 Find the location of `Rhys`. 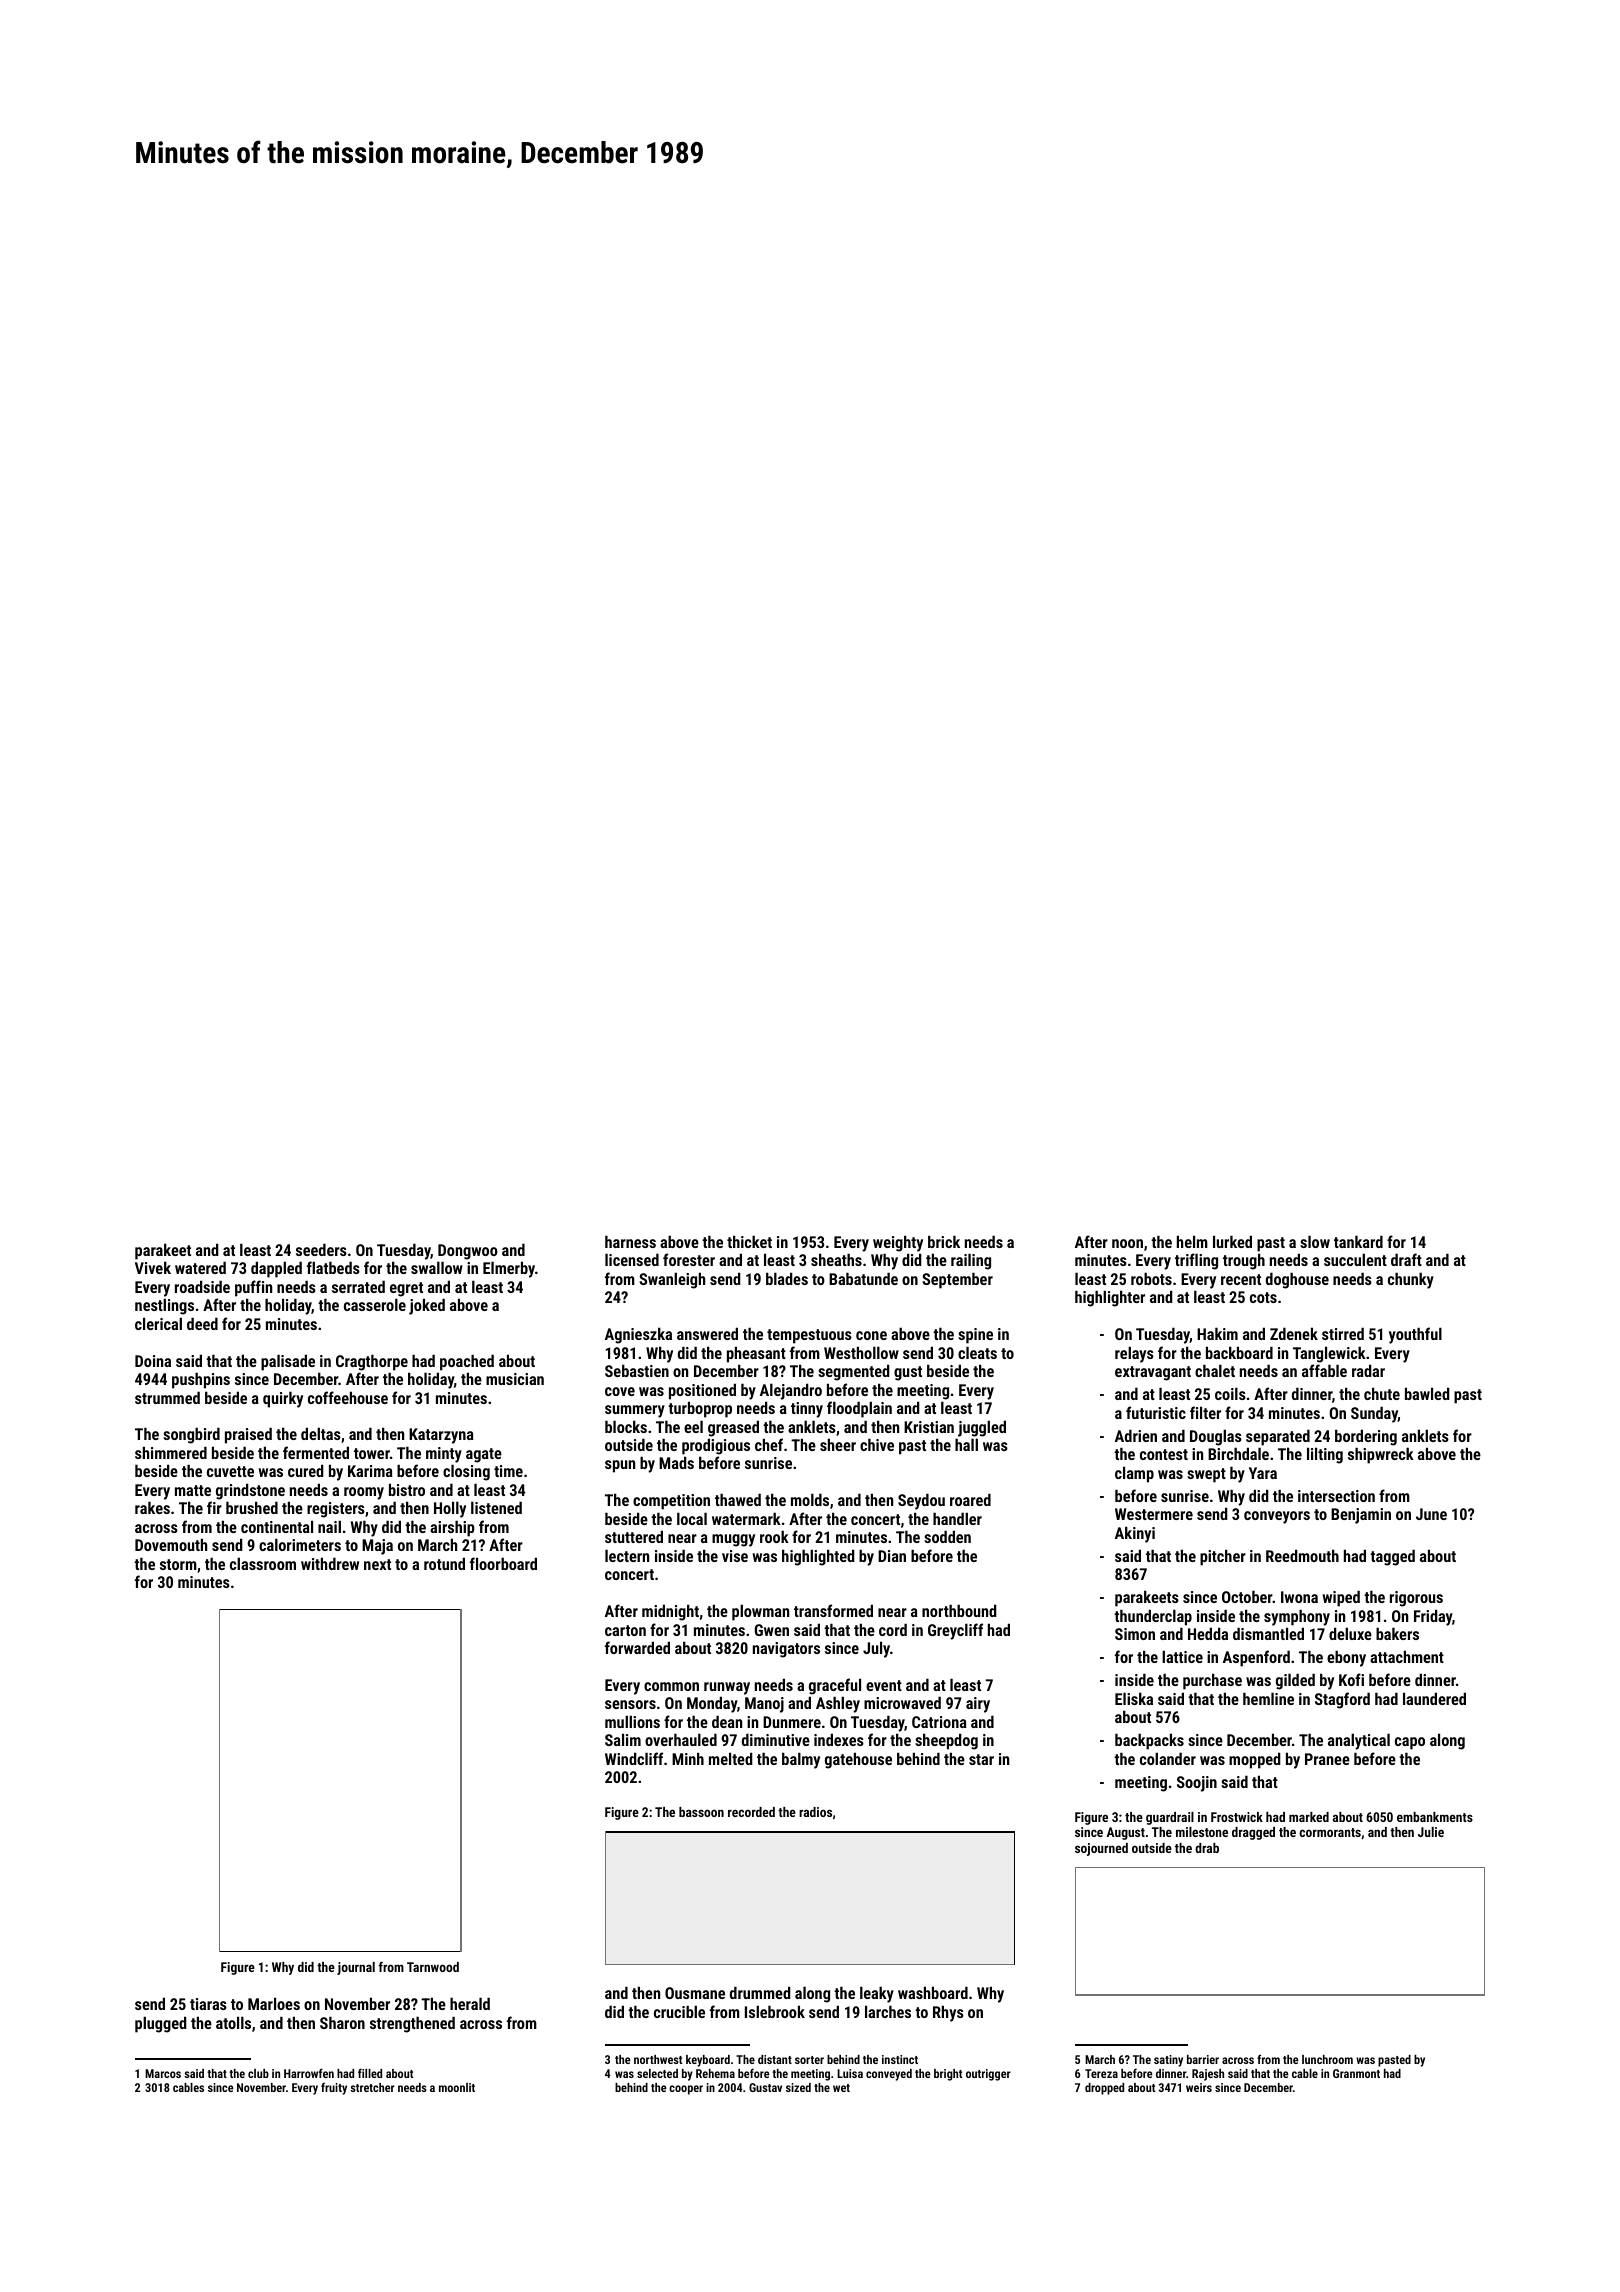

Rhys is located at coordinates (948, 2013).
